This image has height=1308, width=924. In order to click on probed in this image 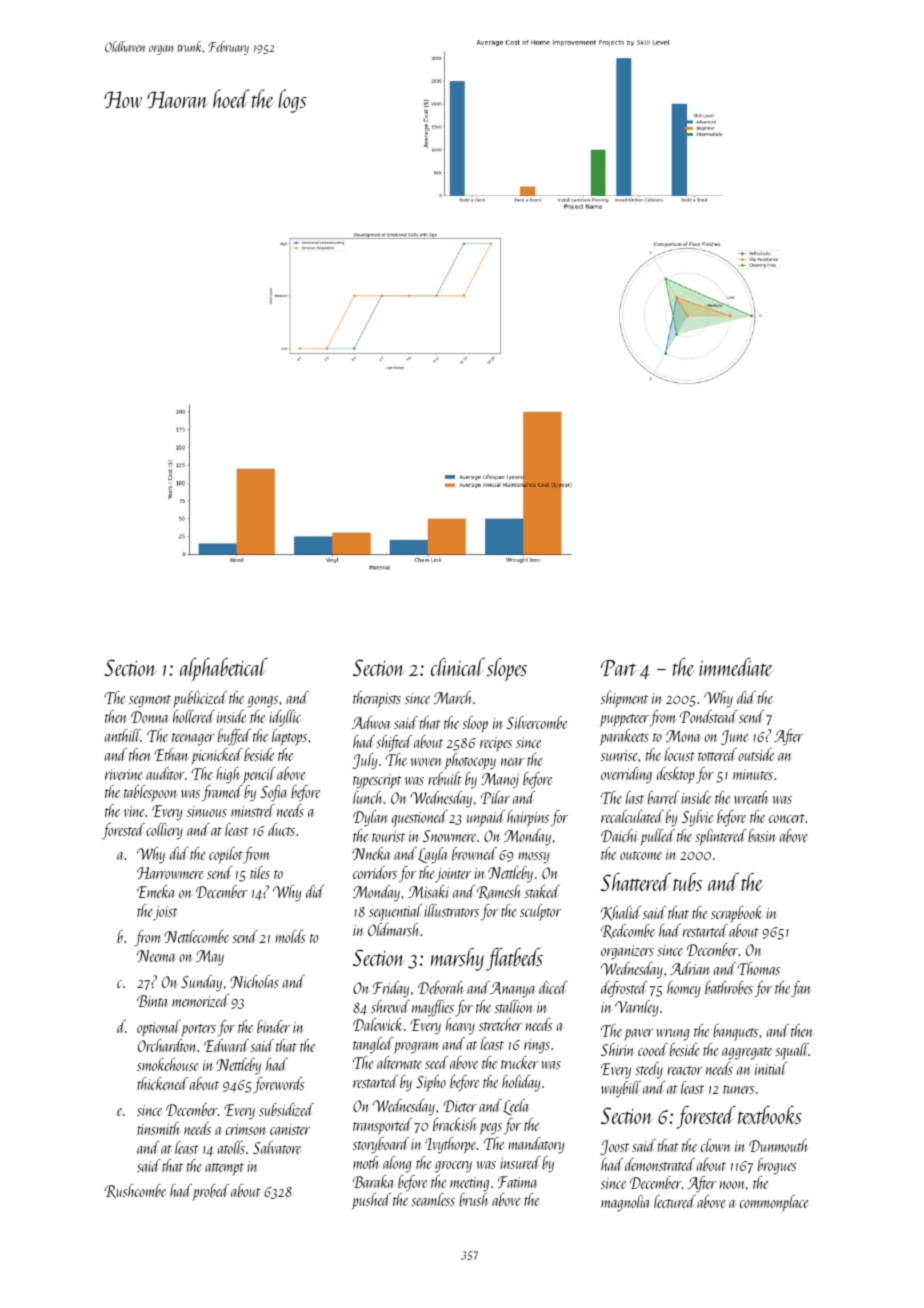, I will do `click(210, 1192)`.
